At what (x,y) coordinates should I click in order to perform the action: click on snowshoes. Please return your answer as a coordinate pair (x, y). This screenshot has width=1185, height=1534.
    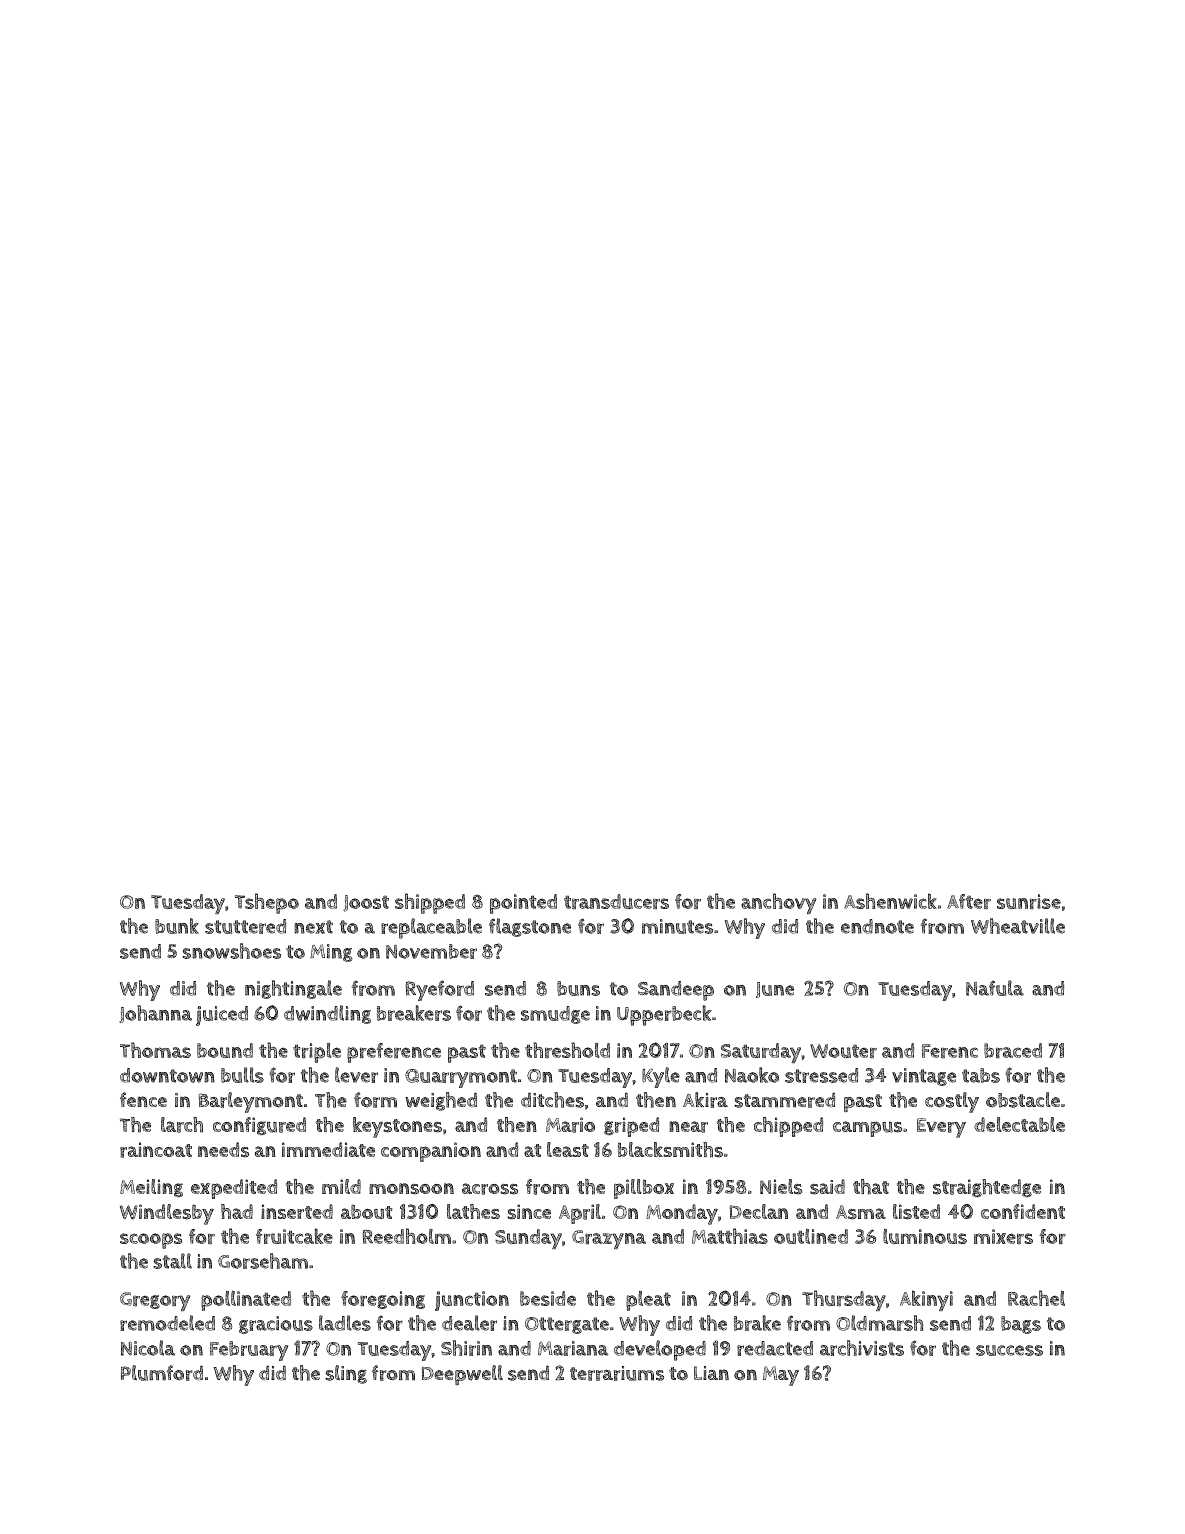
    Looking at the image, I should click on (231, 951).
